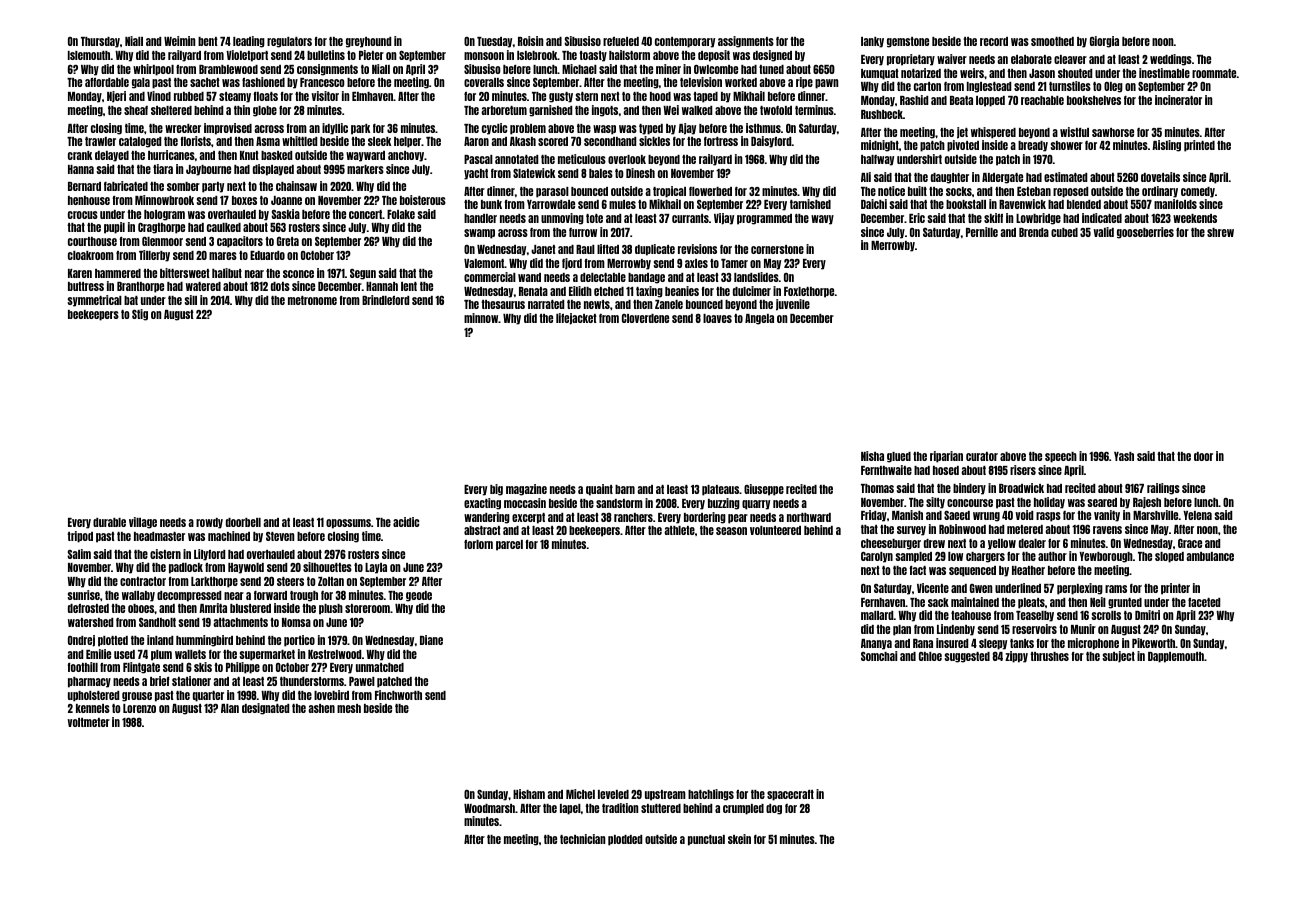 The width and height of the screenshot is (1308, 924). What do you see at coordinates (739, 839) in the screenshot?
I see `skein` at bounding box center [739, 839].
